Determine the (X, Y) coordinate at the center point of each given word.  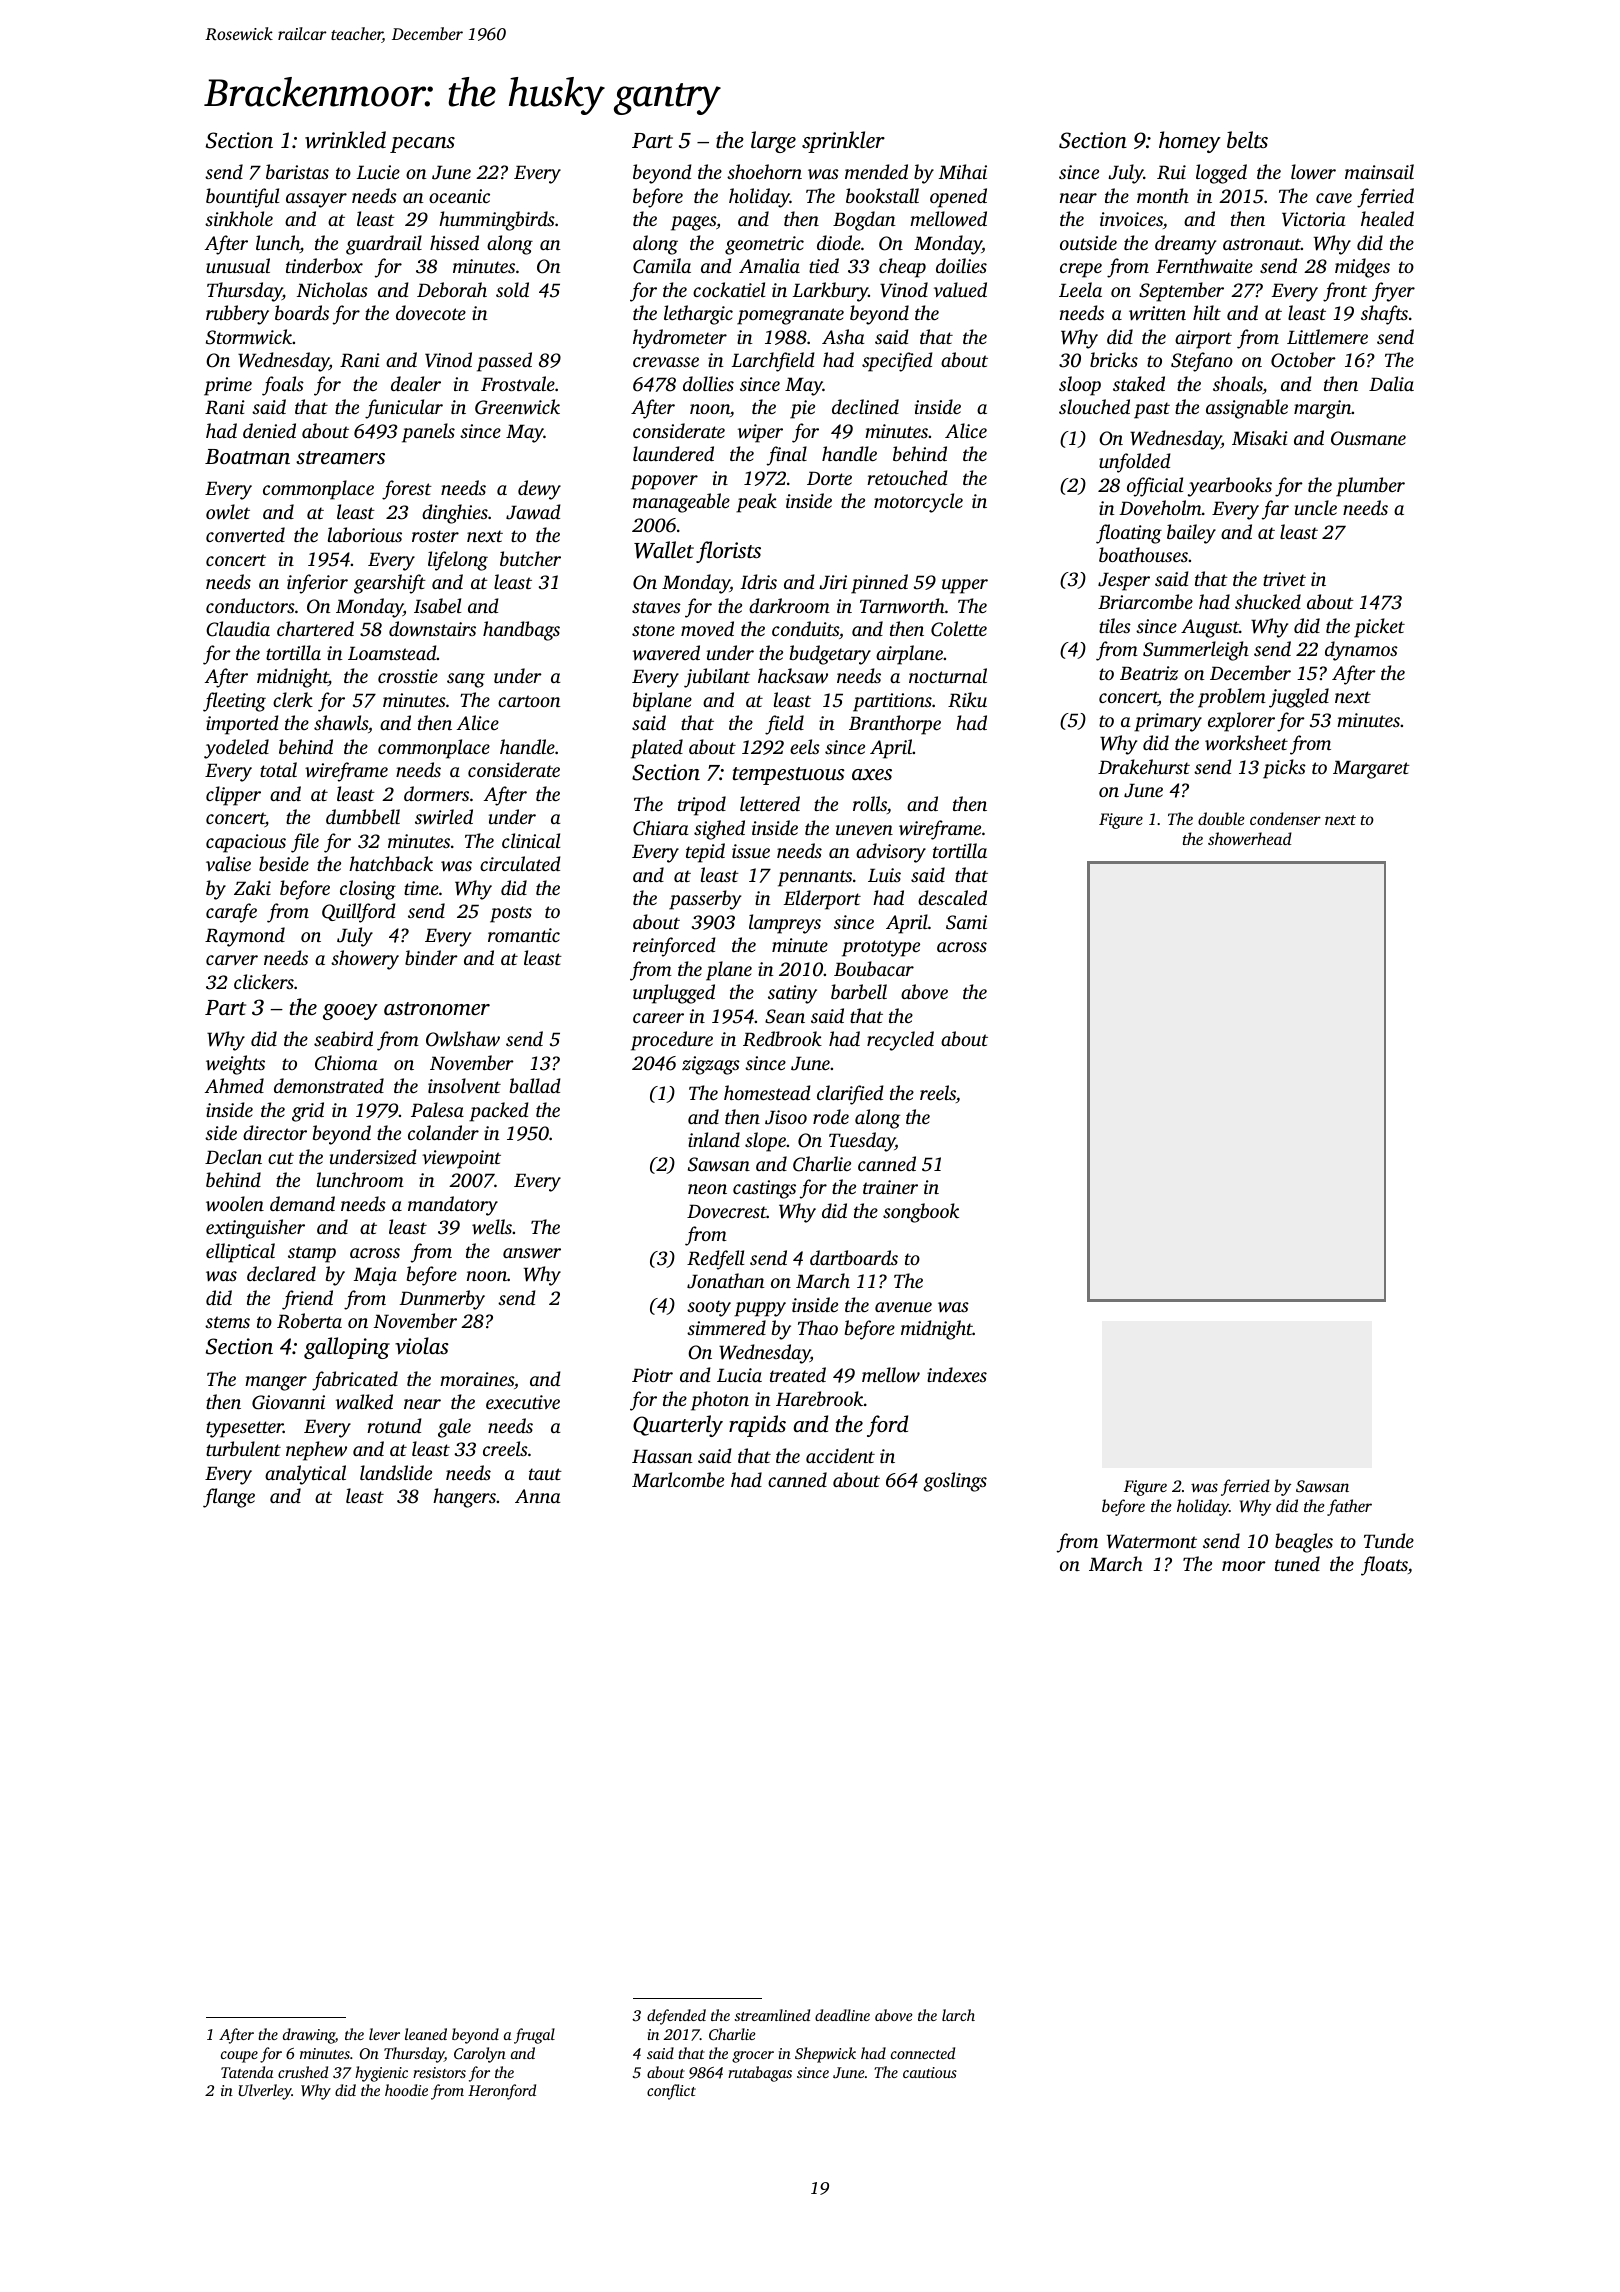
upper (965, 586)
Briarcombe (1145, 601)
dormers (436, 793)
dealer (416, 383)
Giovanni (288, 1402)
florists (728, 552)
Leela (1080, 289)
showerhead (1250, 838)
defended (676, 2017)
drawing (309, 2036)
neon (707, 1189)
